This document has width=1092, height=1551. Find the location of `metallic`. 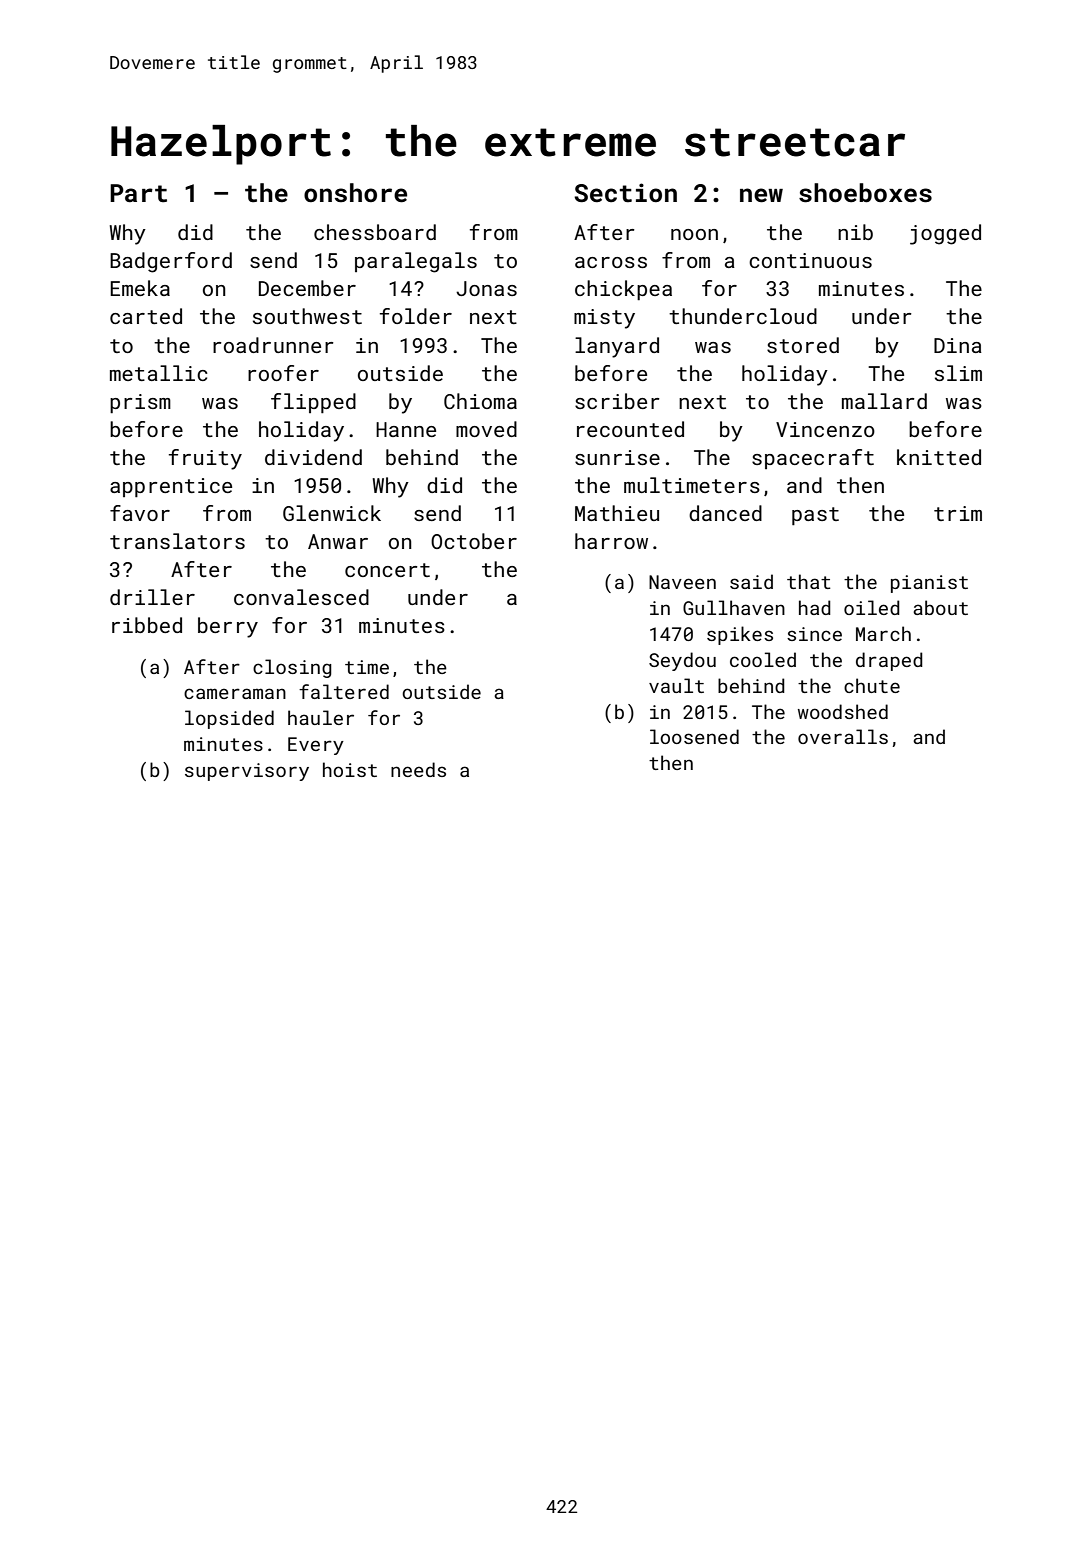

metallic is located at coordinates (158, 373).
